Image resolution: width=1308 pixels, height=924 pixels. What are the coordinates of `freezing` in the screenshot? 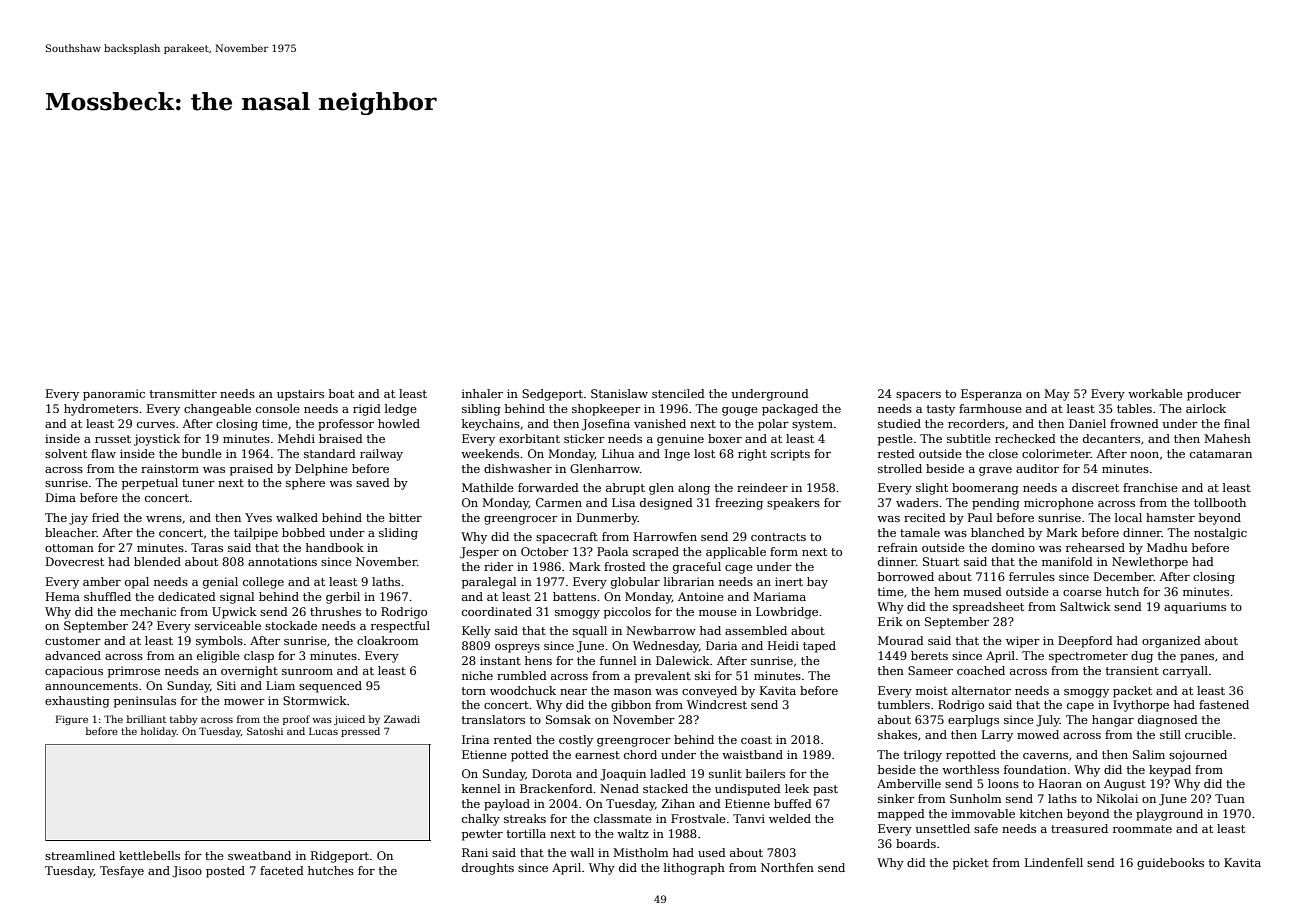 It's located at (739, 504).
